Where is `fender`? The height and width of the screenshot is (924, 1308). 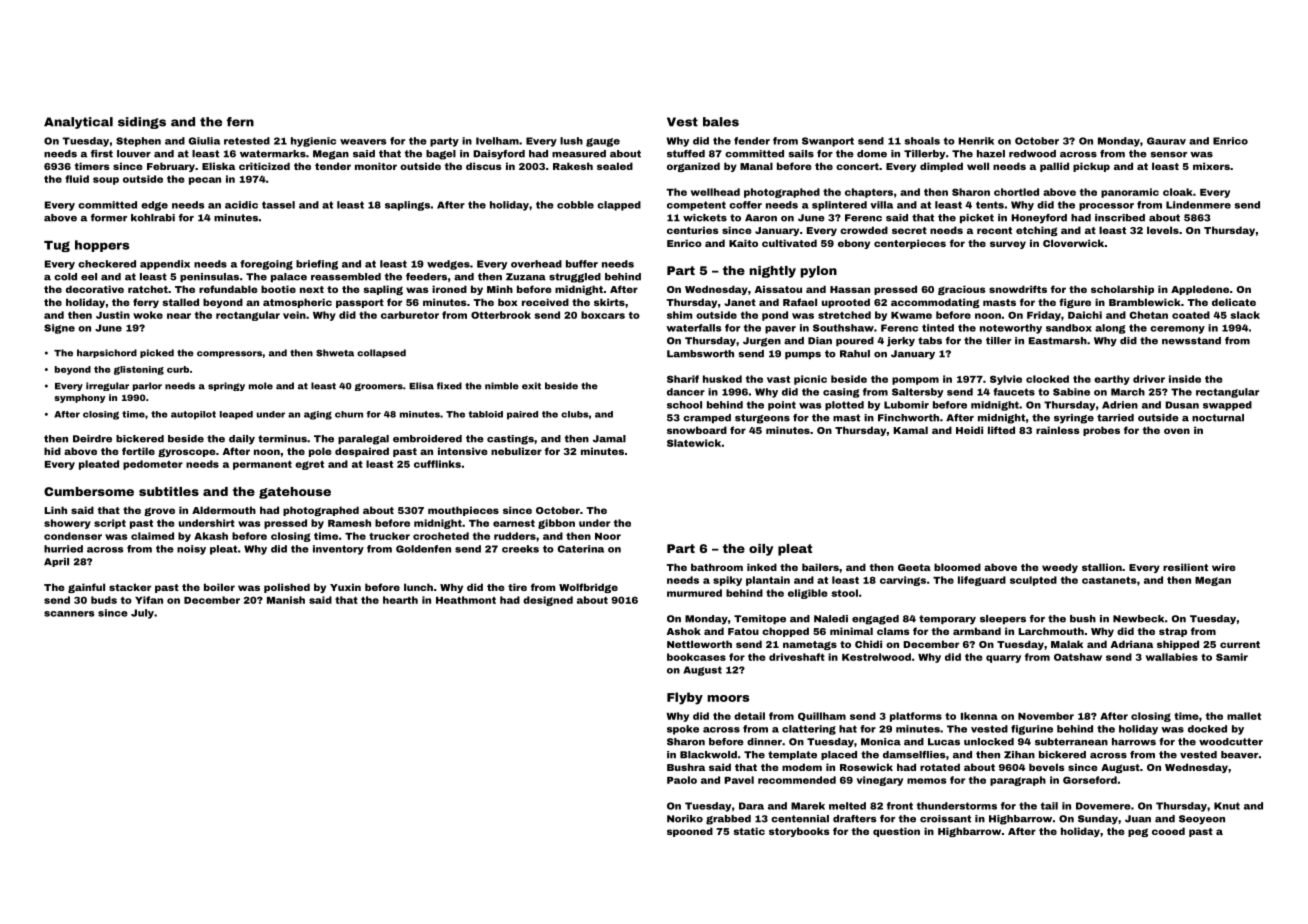 fender is located at coordinates (752, 141).
